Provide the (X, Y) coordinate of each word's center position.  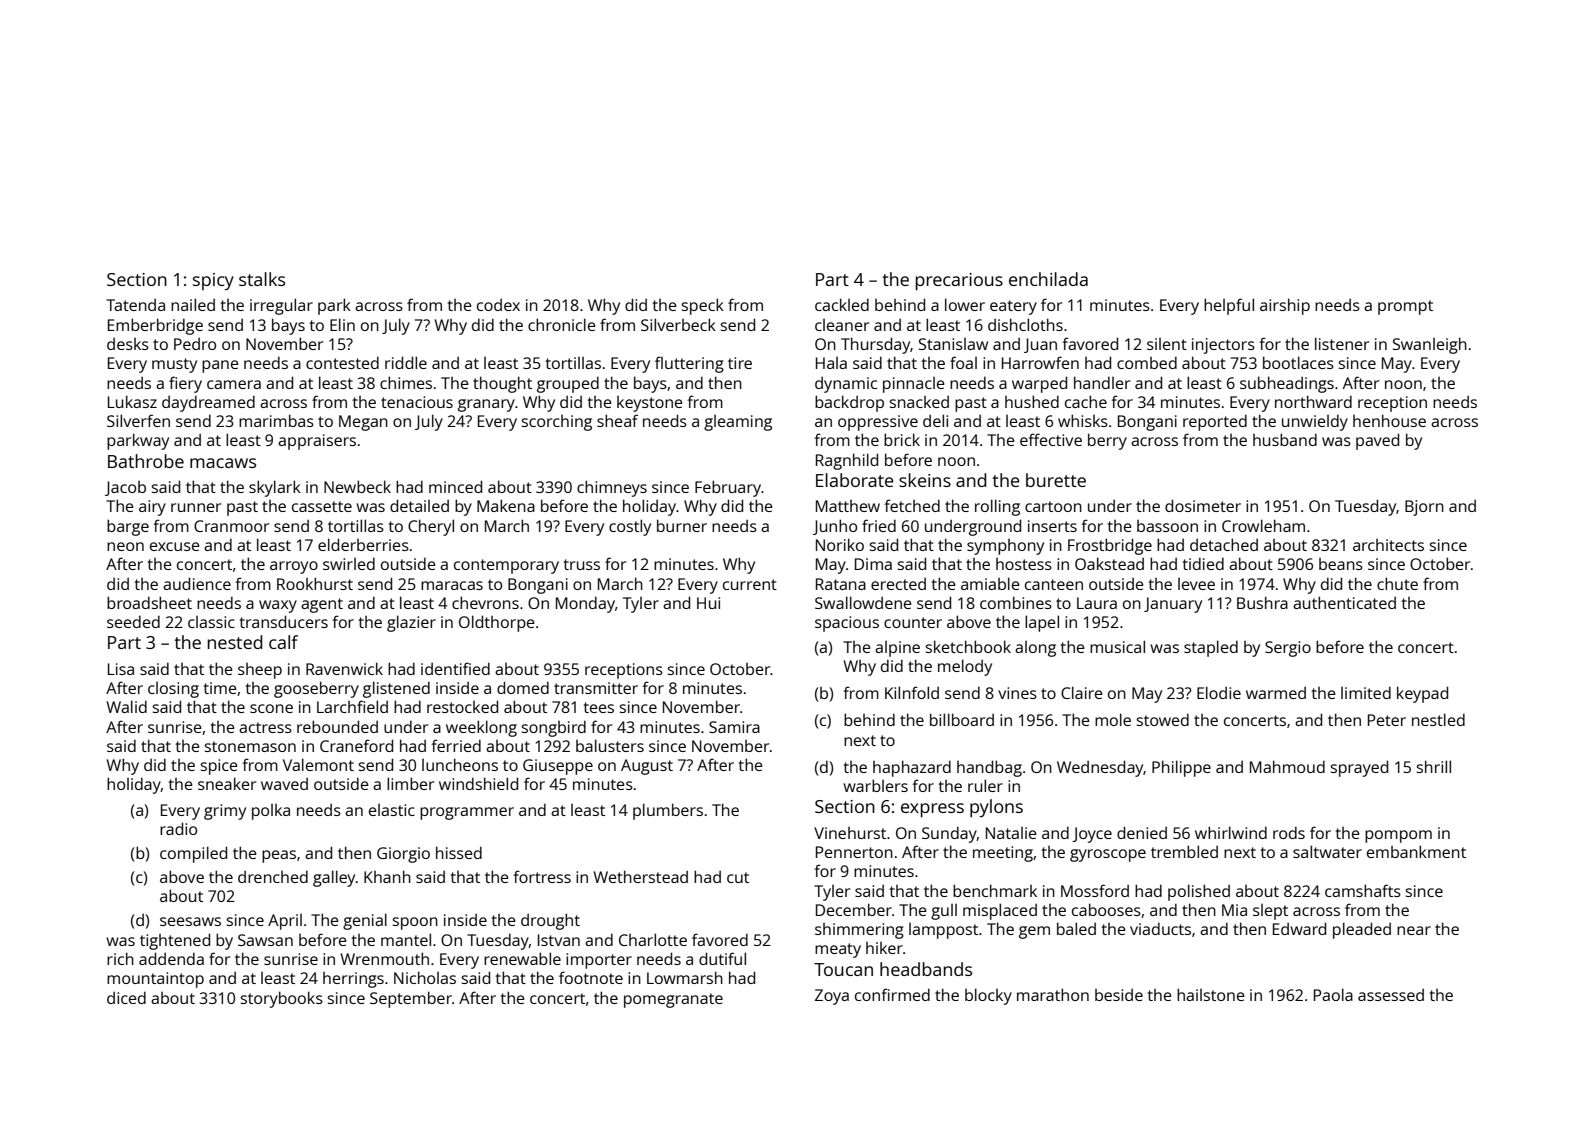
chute (1397, 583)
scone (271, 708)
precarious (959, 281)
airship (1285, 306)
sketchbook (968, 646)
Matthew (848, 506)
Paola (1333, 994)
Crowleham (1263, 525)
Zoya (832, 997)
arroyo (294, 567)
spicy (213, 281)
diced (126, 997)
